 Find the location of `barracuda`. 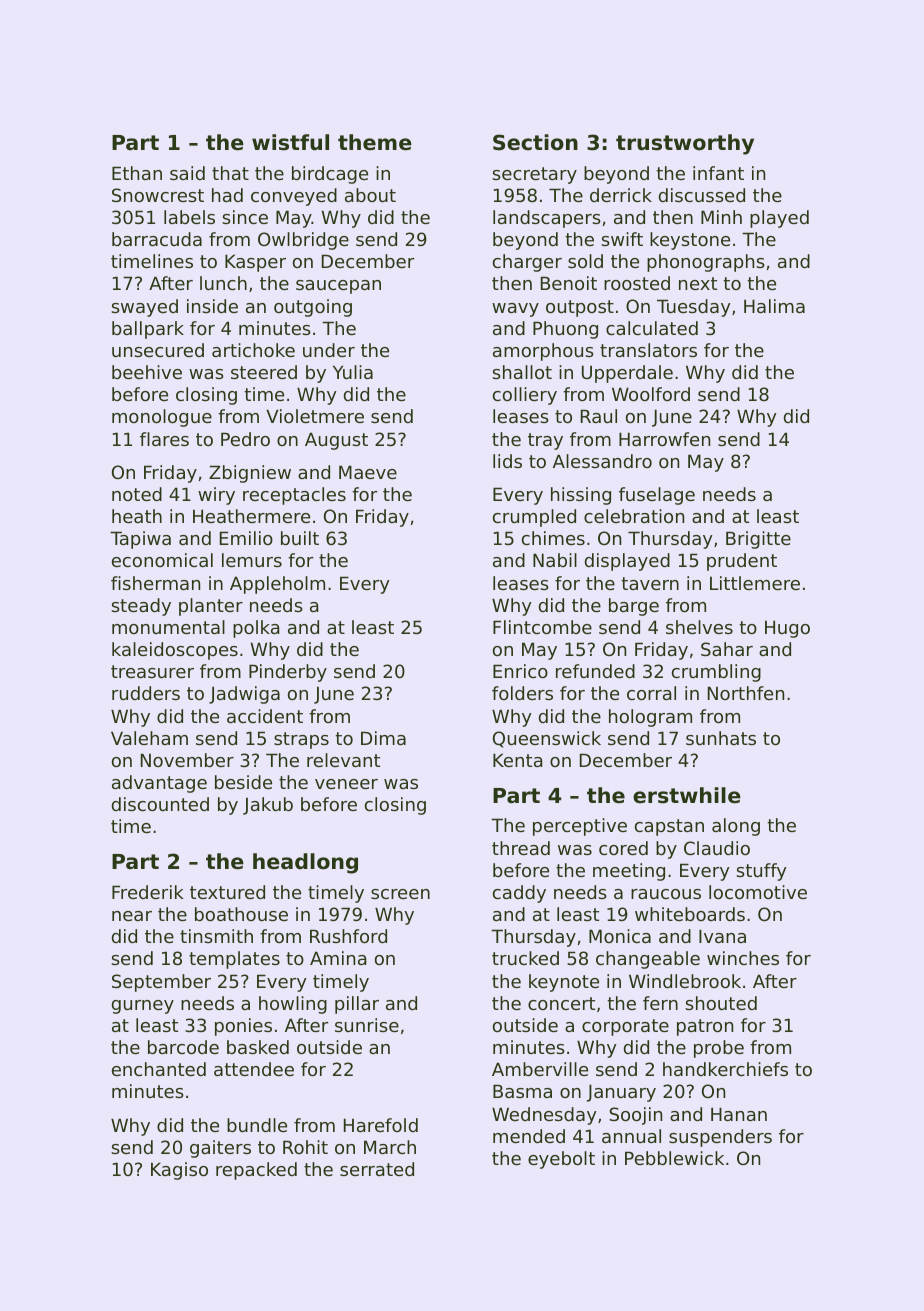

barracuda is located at coordinates (157, 239).
